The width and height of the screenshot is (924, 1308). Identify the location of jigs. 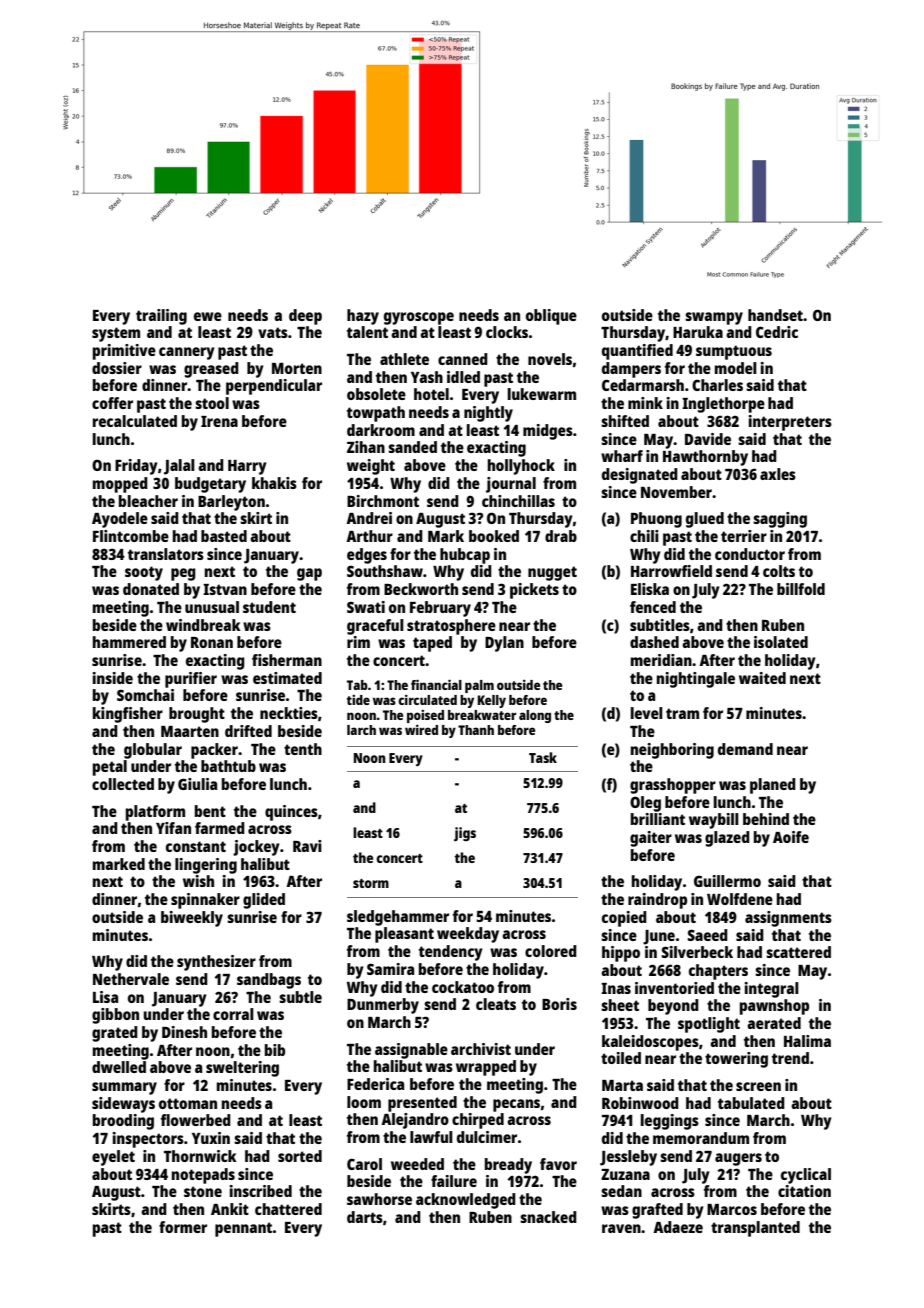
(465, 834).
